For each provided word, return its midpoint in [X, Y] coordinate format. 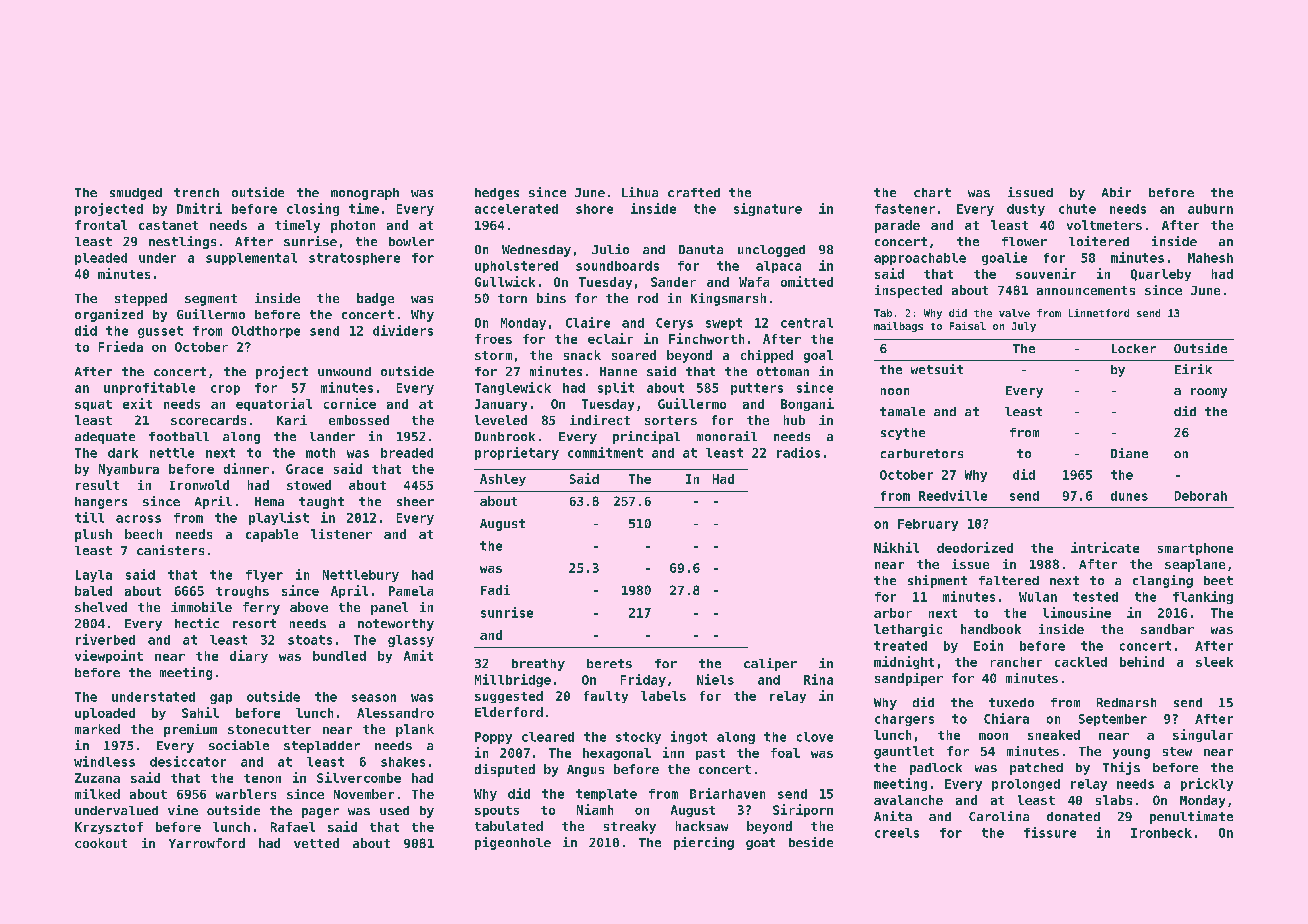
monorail [727, 436]
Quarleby [1161, 275]
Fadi [495, 590]
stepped [141, 299]
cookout [101, 843]
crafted [694, 192]
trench [196, 192]
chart [932, 192]
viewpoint [109, 656]
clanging [1163, 581]
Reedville [953, 495]
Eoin [988, 645]
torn [512, 298]
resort [254, 623]
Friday [643, 680]
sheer [415, 501]
